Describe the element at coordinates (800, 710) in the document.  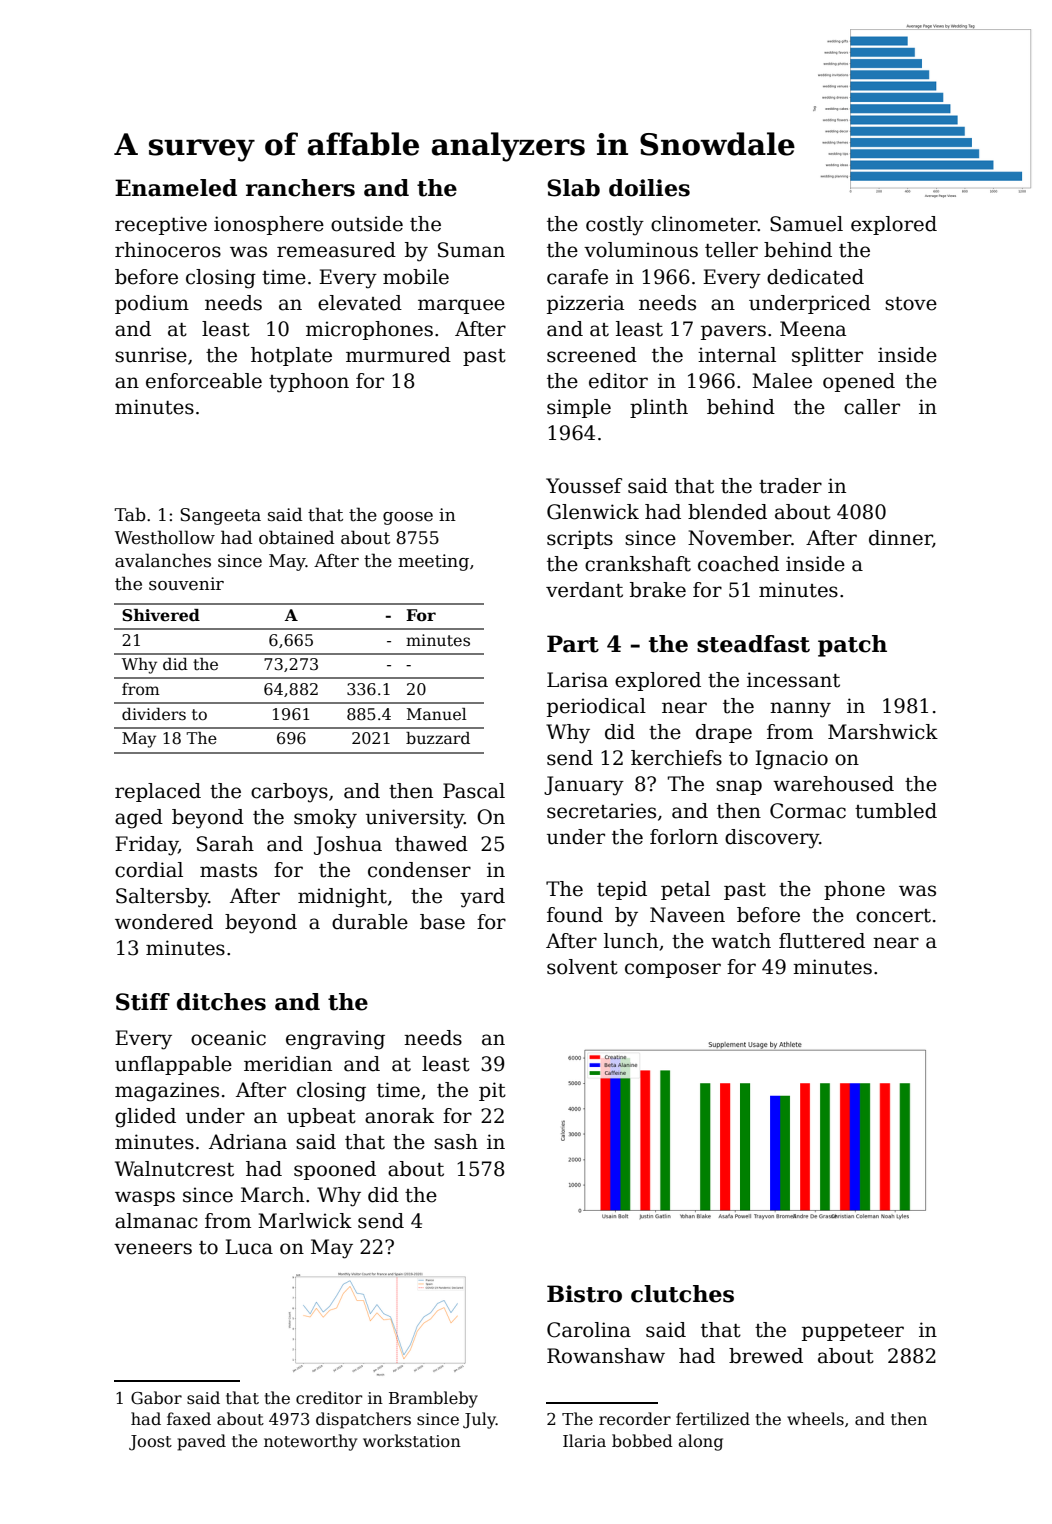
I see `nanny` at that location.
